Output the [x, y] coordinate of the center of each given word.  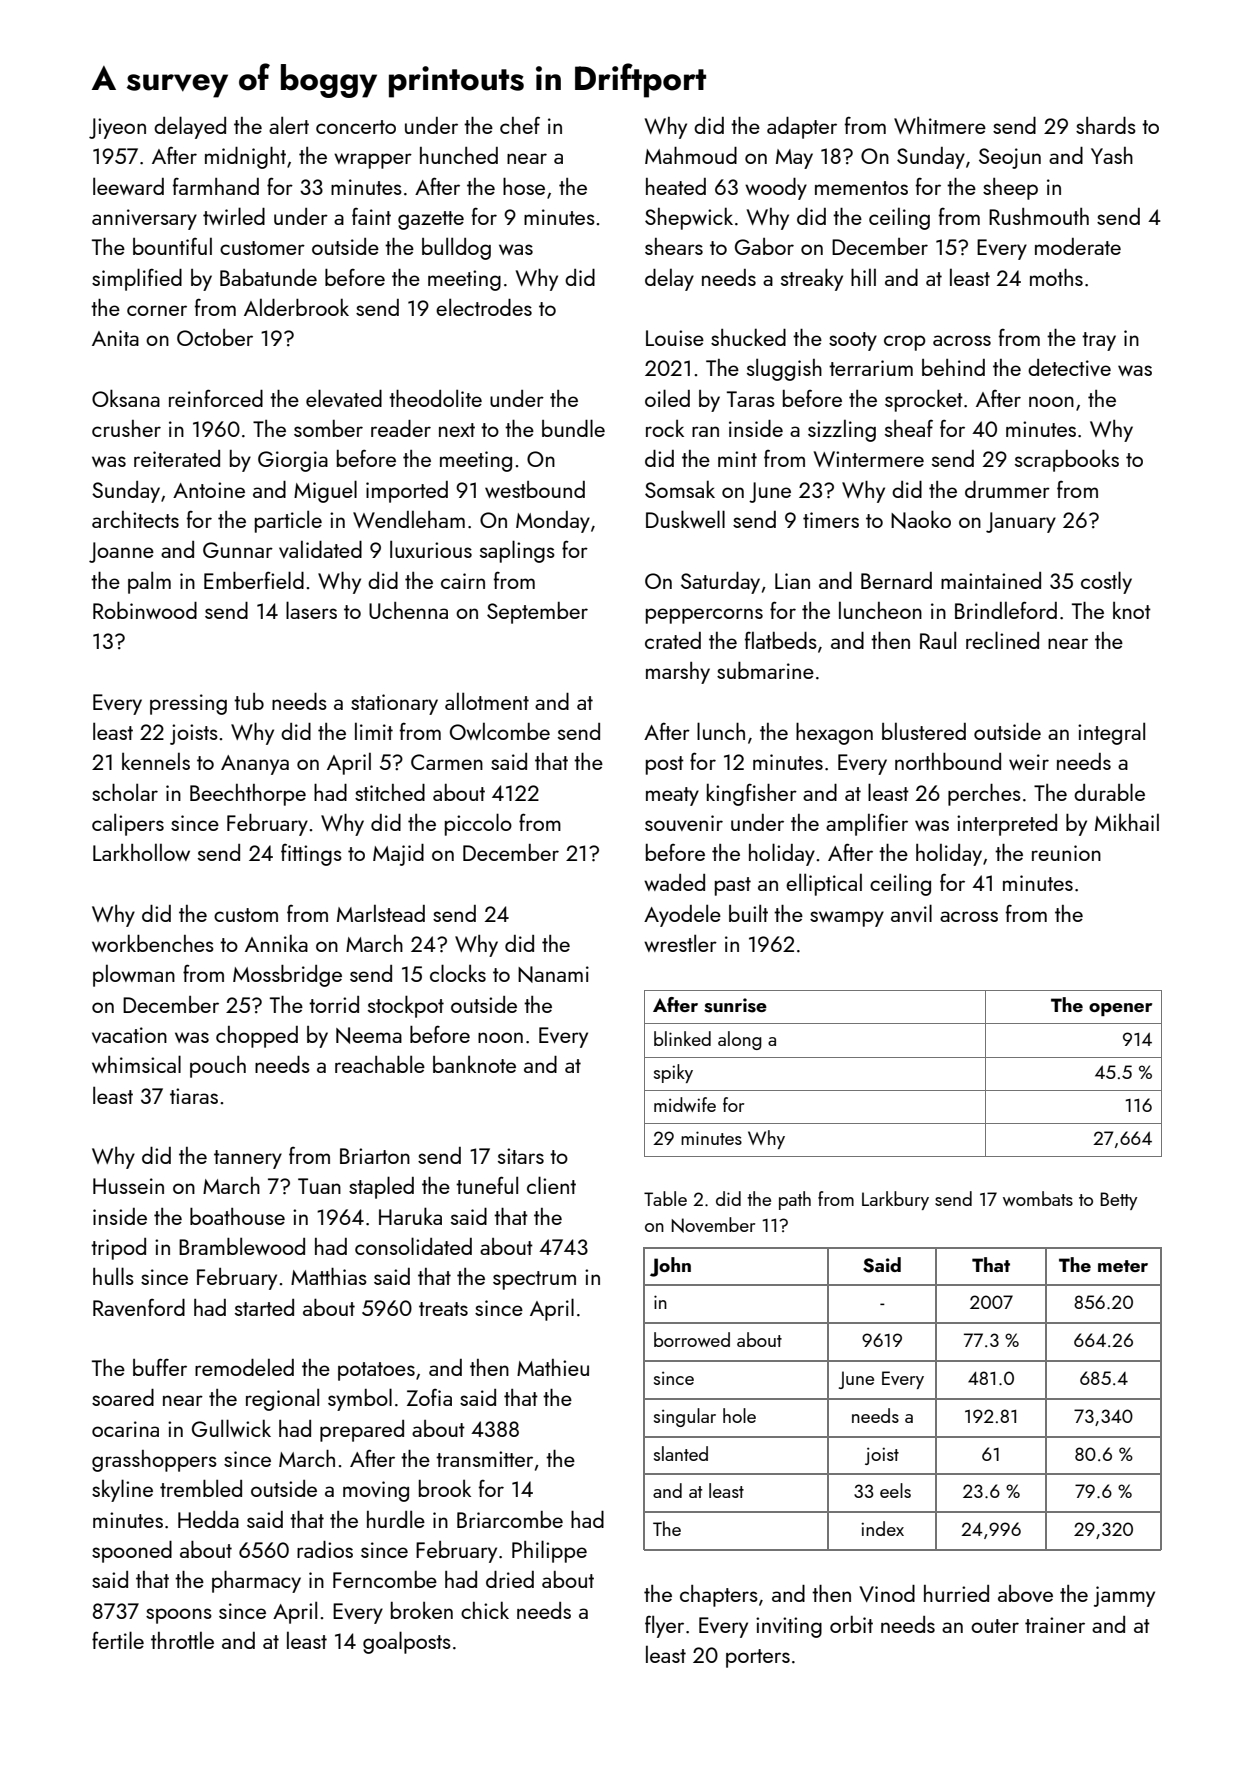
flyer [664, 1626]
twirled [234, 216]
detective [1069, 367]
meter [1123, 1266]
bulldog [456, 248]
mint [737, 459]
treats [443, 1309]
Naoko [921, 519]
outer [995, 1626]
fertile [118, 1640]
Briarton [375, 1156]
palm [149, 582]
